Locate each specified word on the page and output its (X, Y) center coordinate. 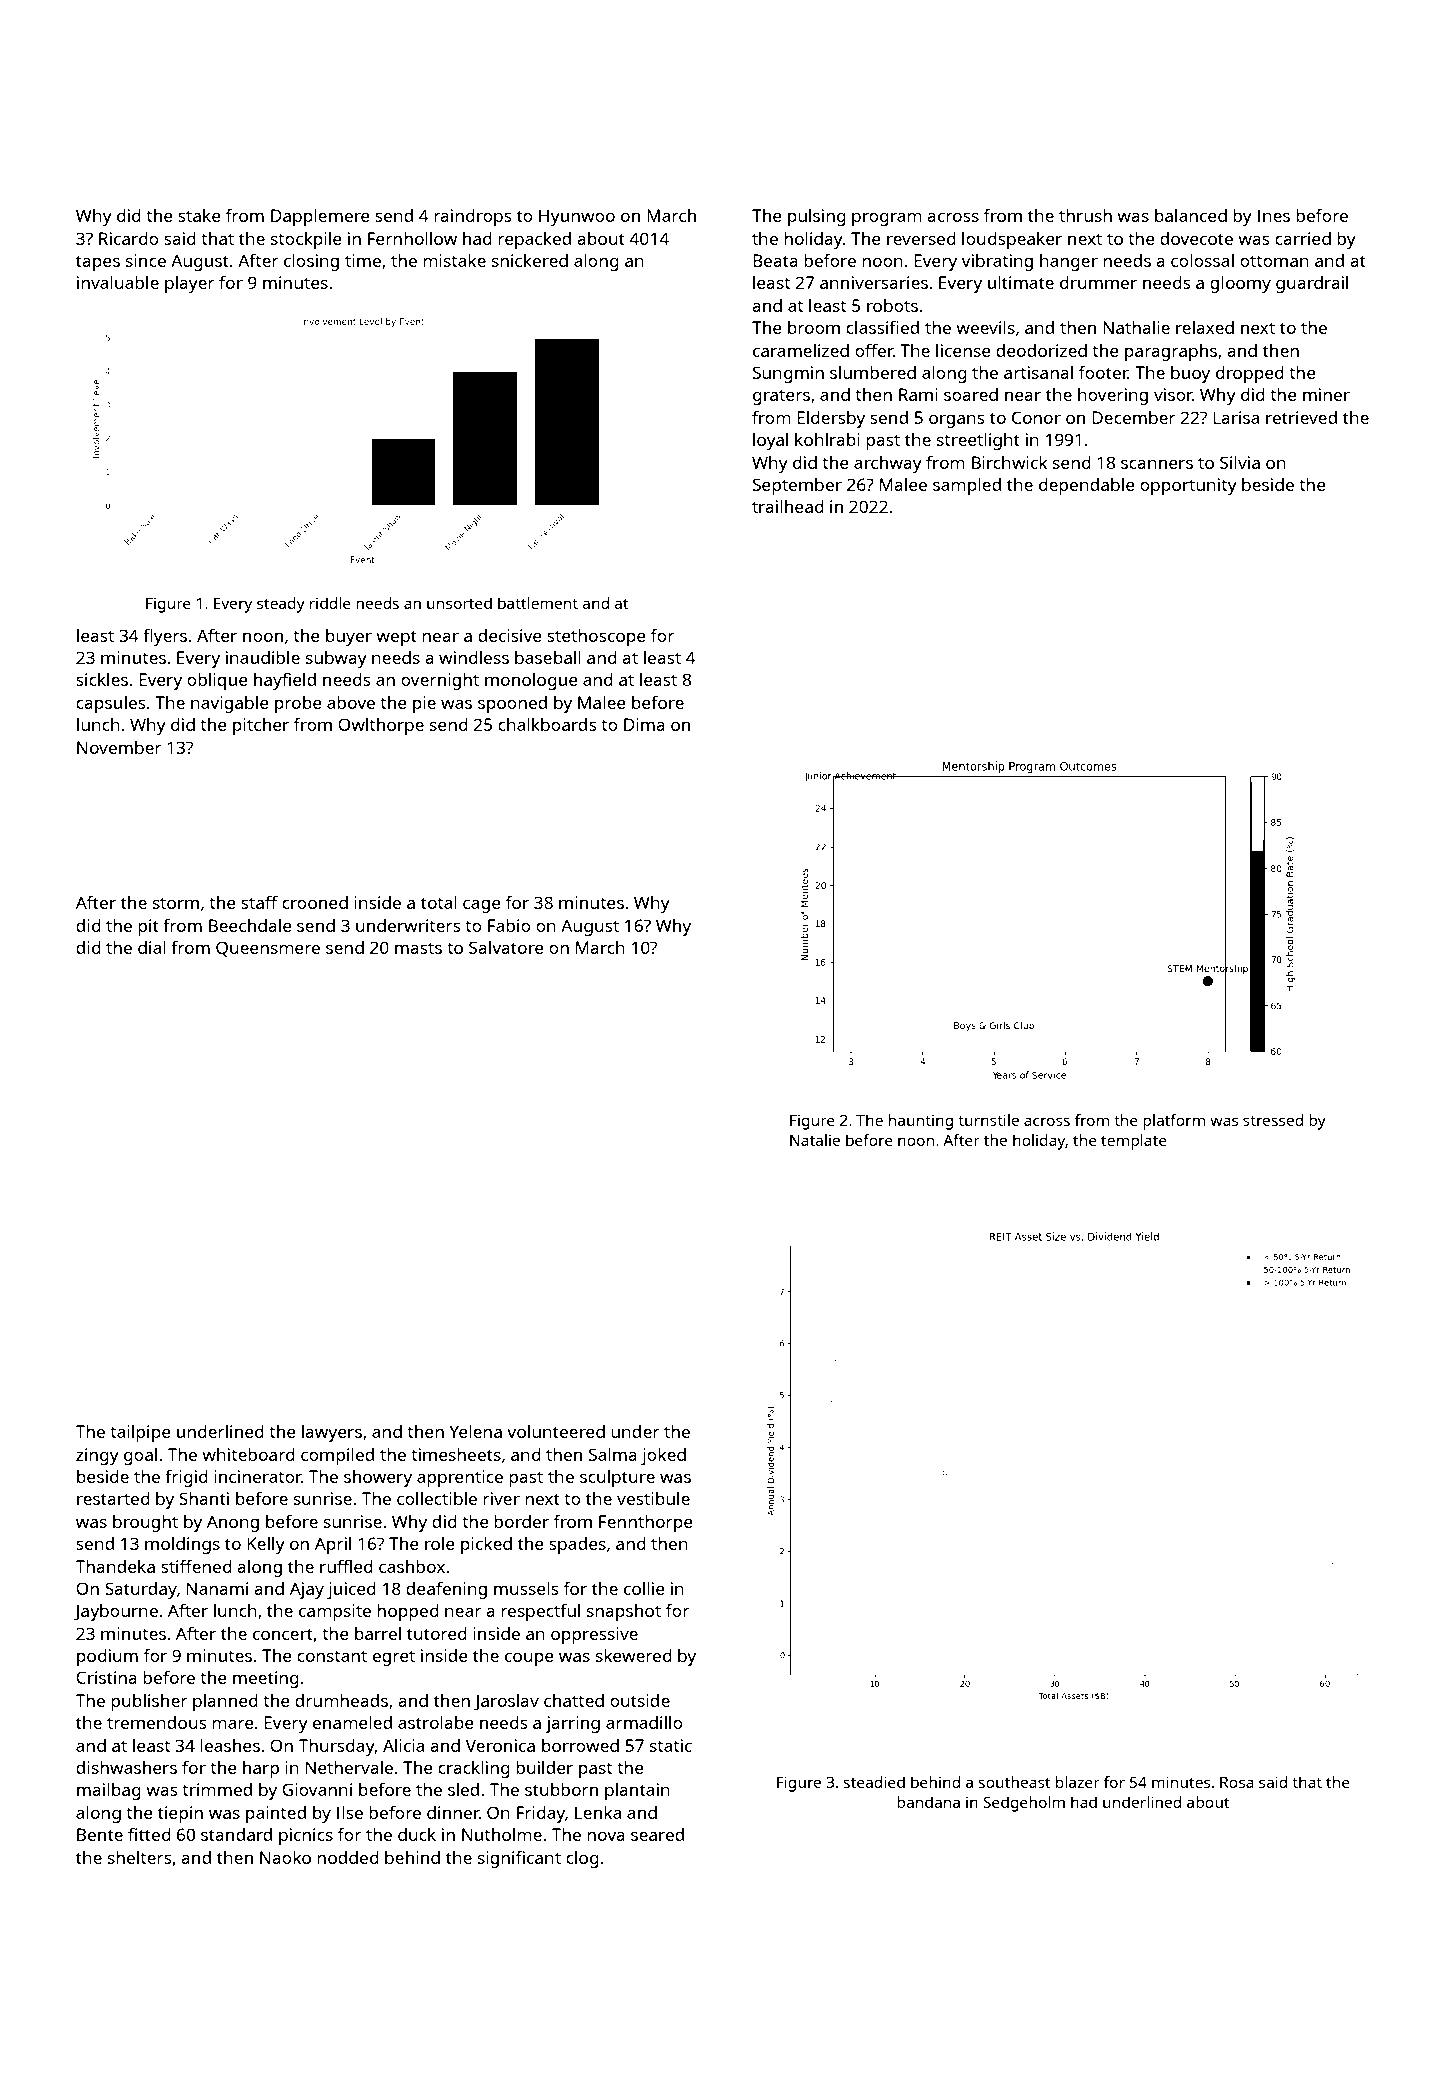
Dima (644, 724)
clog (582, 1859)
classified (882, 327)
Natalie (815, 1140)
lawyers (332, 1433)
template (1134, 1142)
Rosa (1237, 1782)
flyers (165, 637)
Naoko (285, 1857)
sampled (967, 486)
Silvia (1240, 462)
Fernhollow (412, 238)
